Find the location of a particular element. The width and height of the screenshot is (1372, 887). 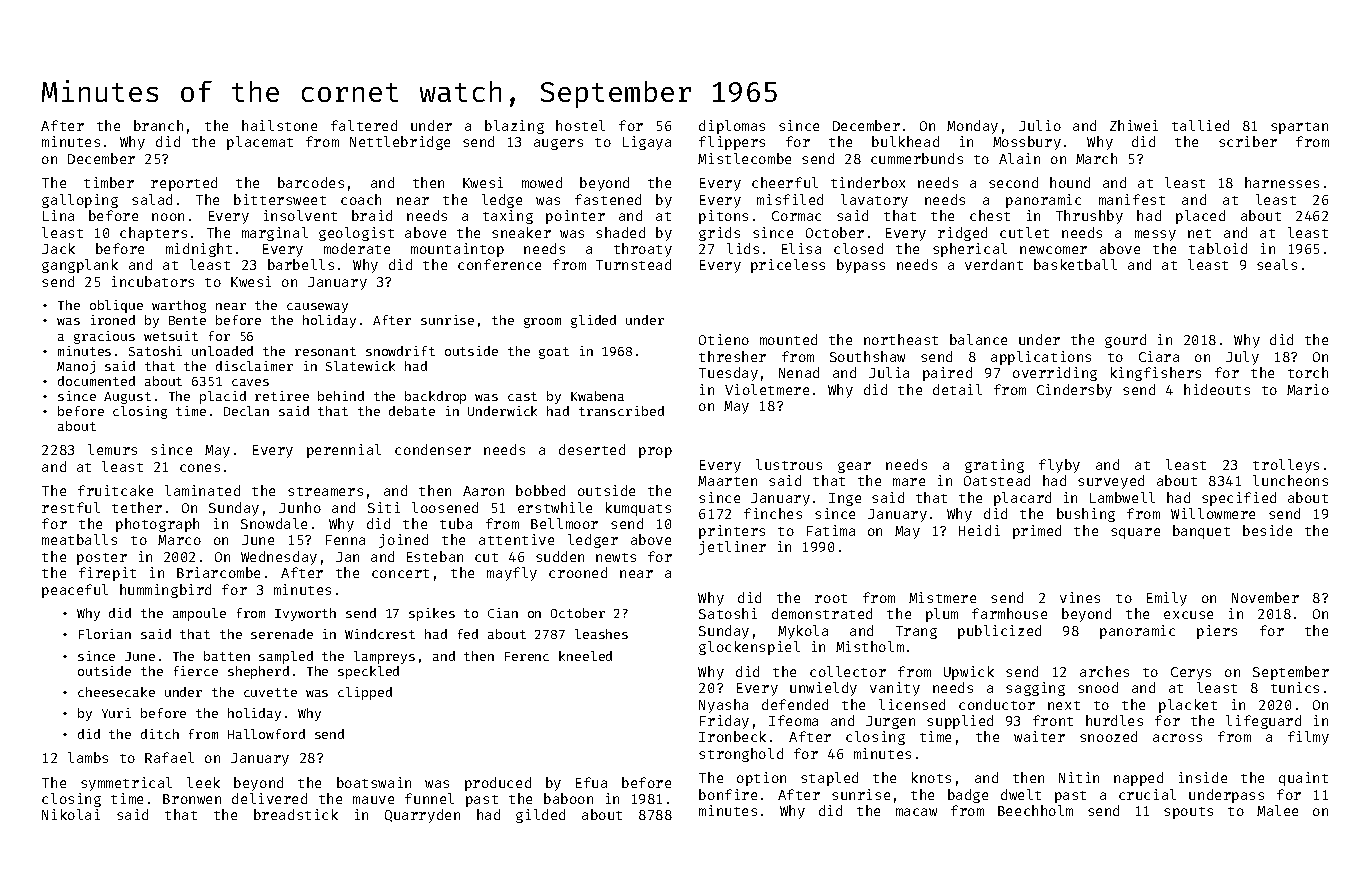

peaceful is located at coordinates (75, 591).
